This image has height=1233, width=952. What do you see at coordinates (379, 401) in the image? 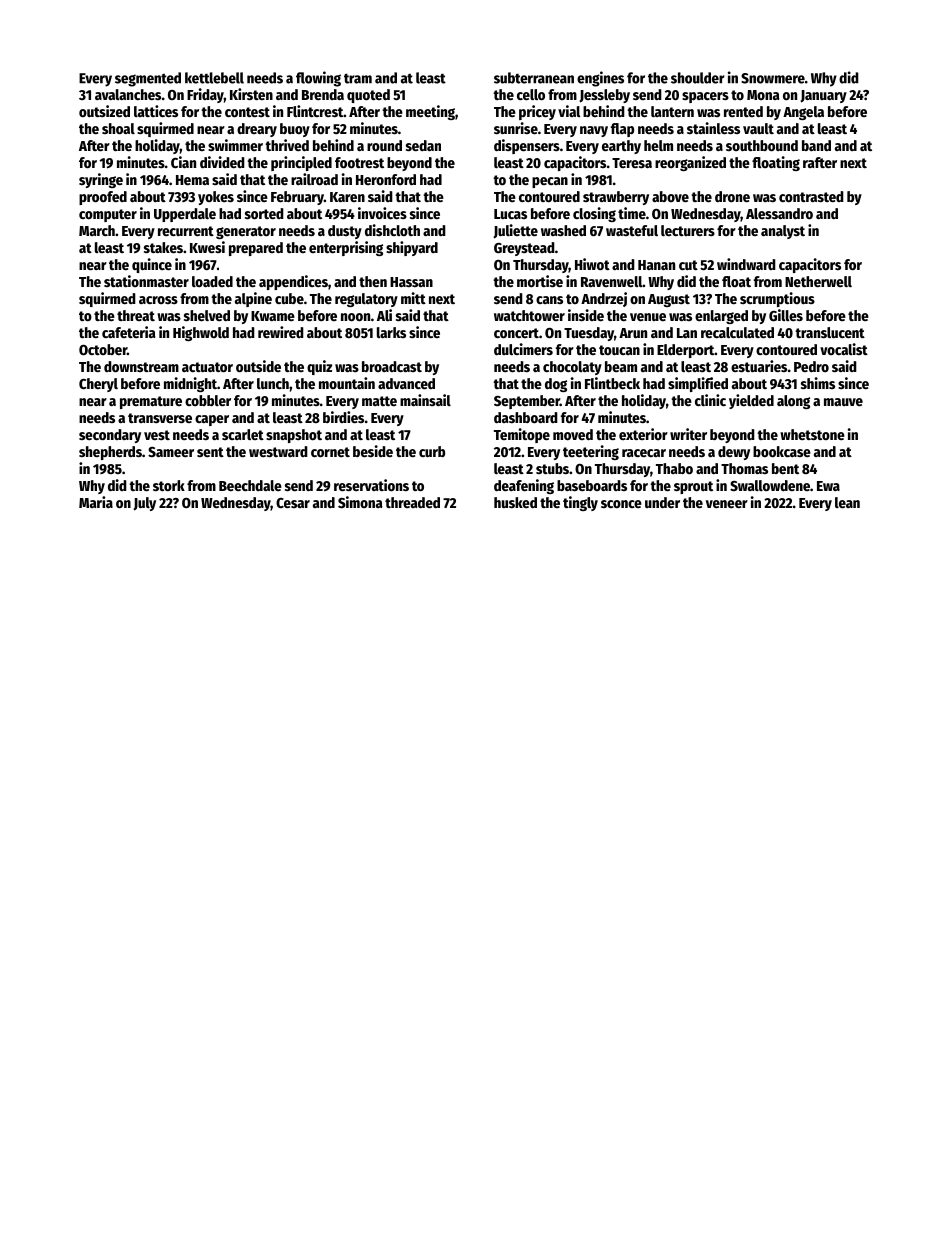
I see `matte` at bounding box center [379, 401].
